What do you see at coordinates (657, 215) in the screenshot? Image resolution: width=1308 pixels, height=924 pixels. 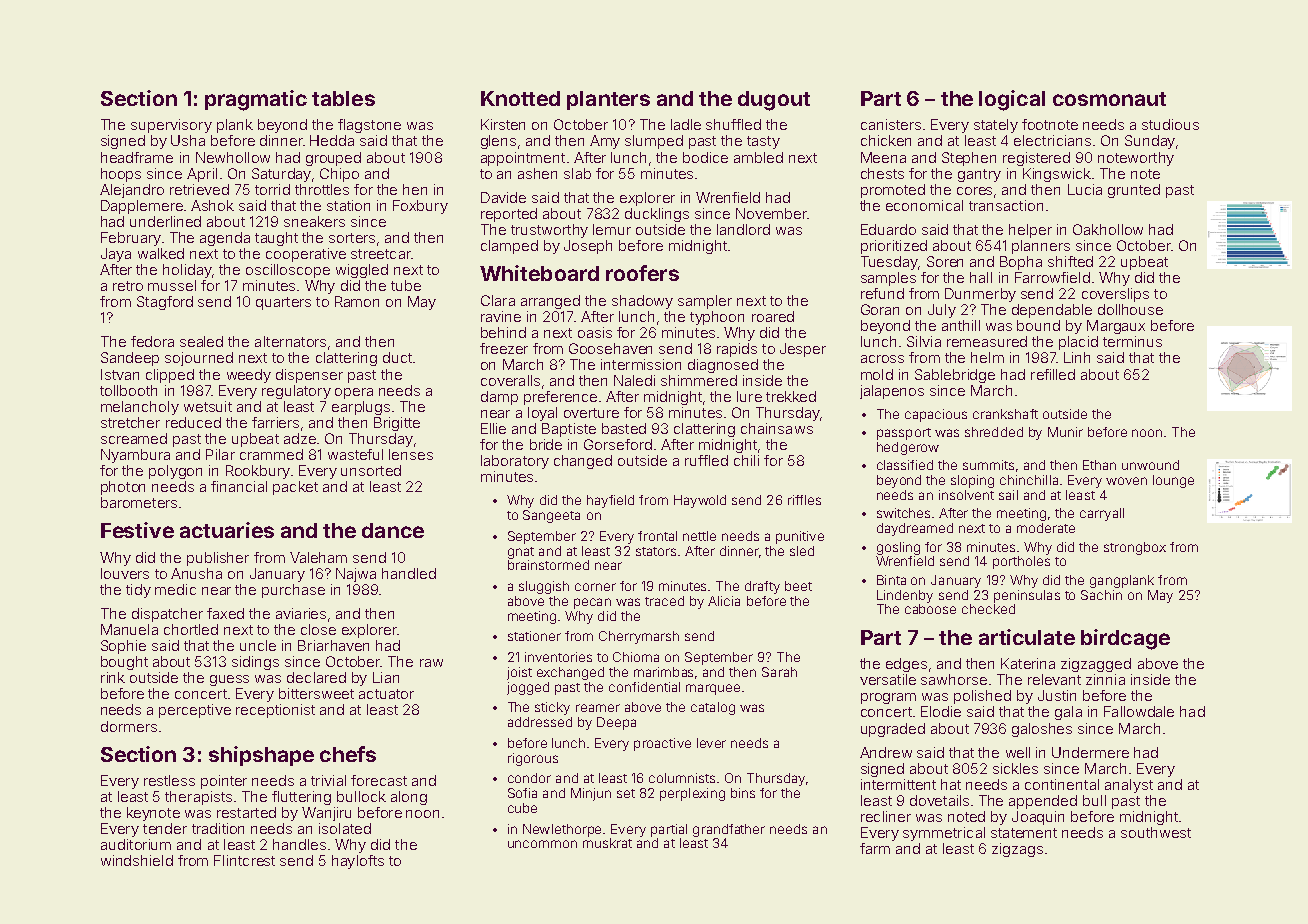 I see `ducklings` at bounding box center [657, 215].
